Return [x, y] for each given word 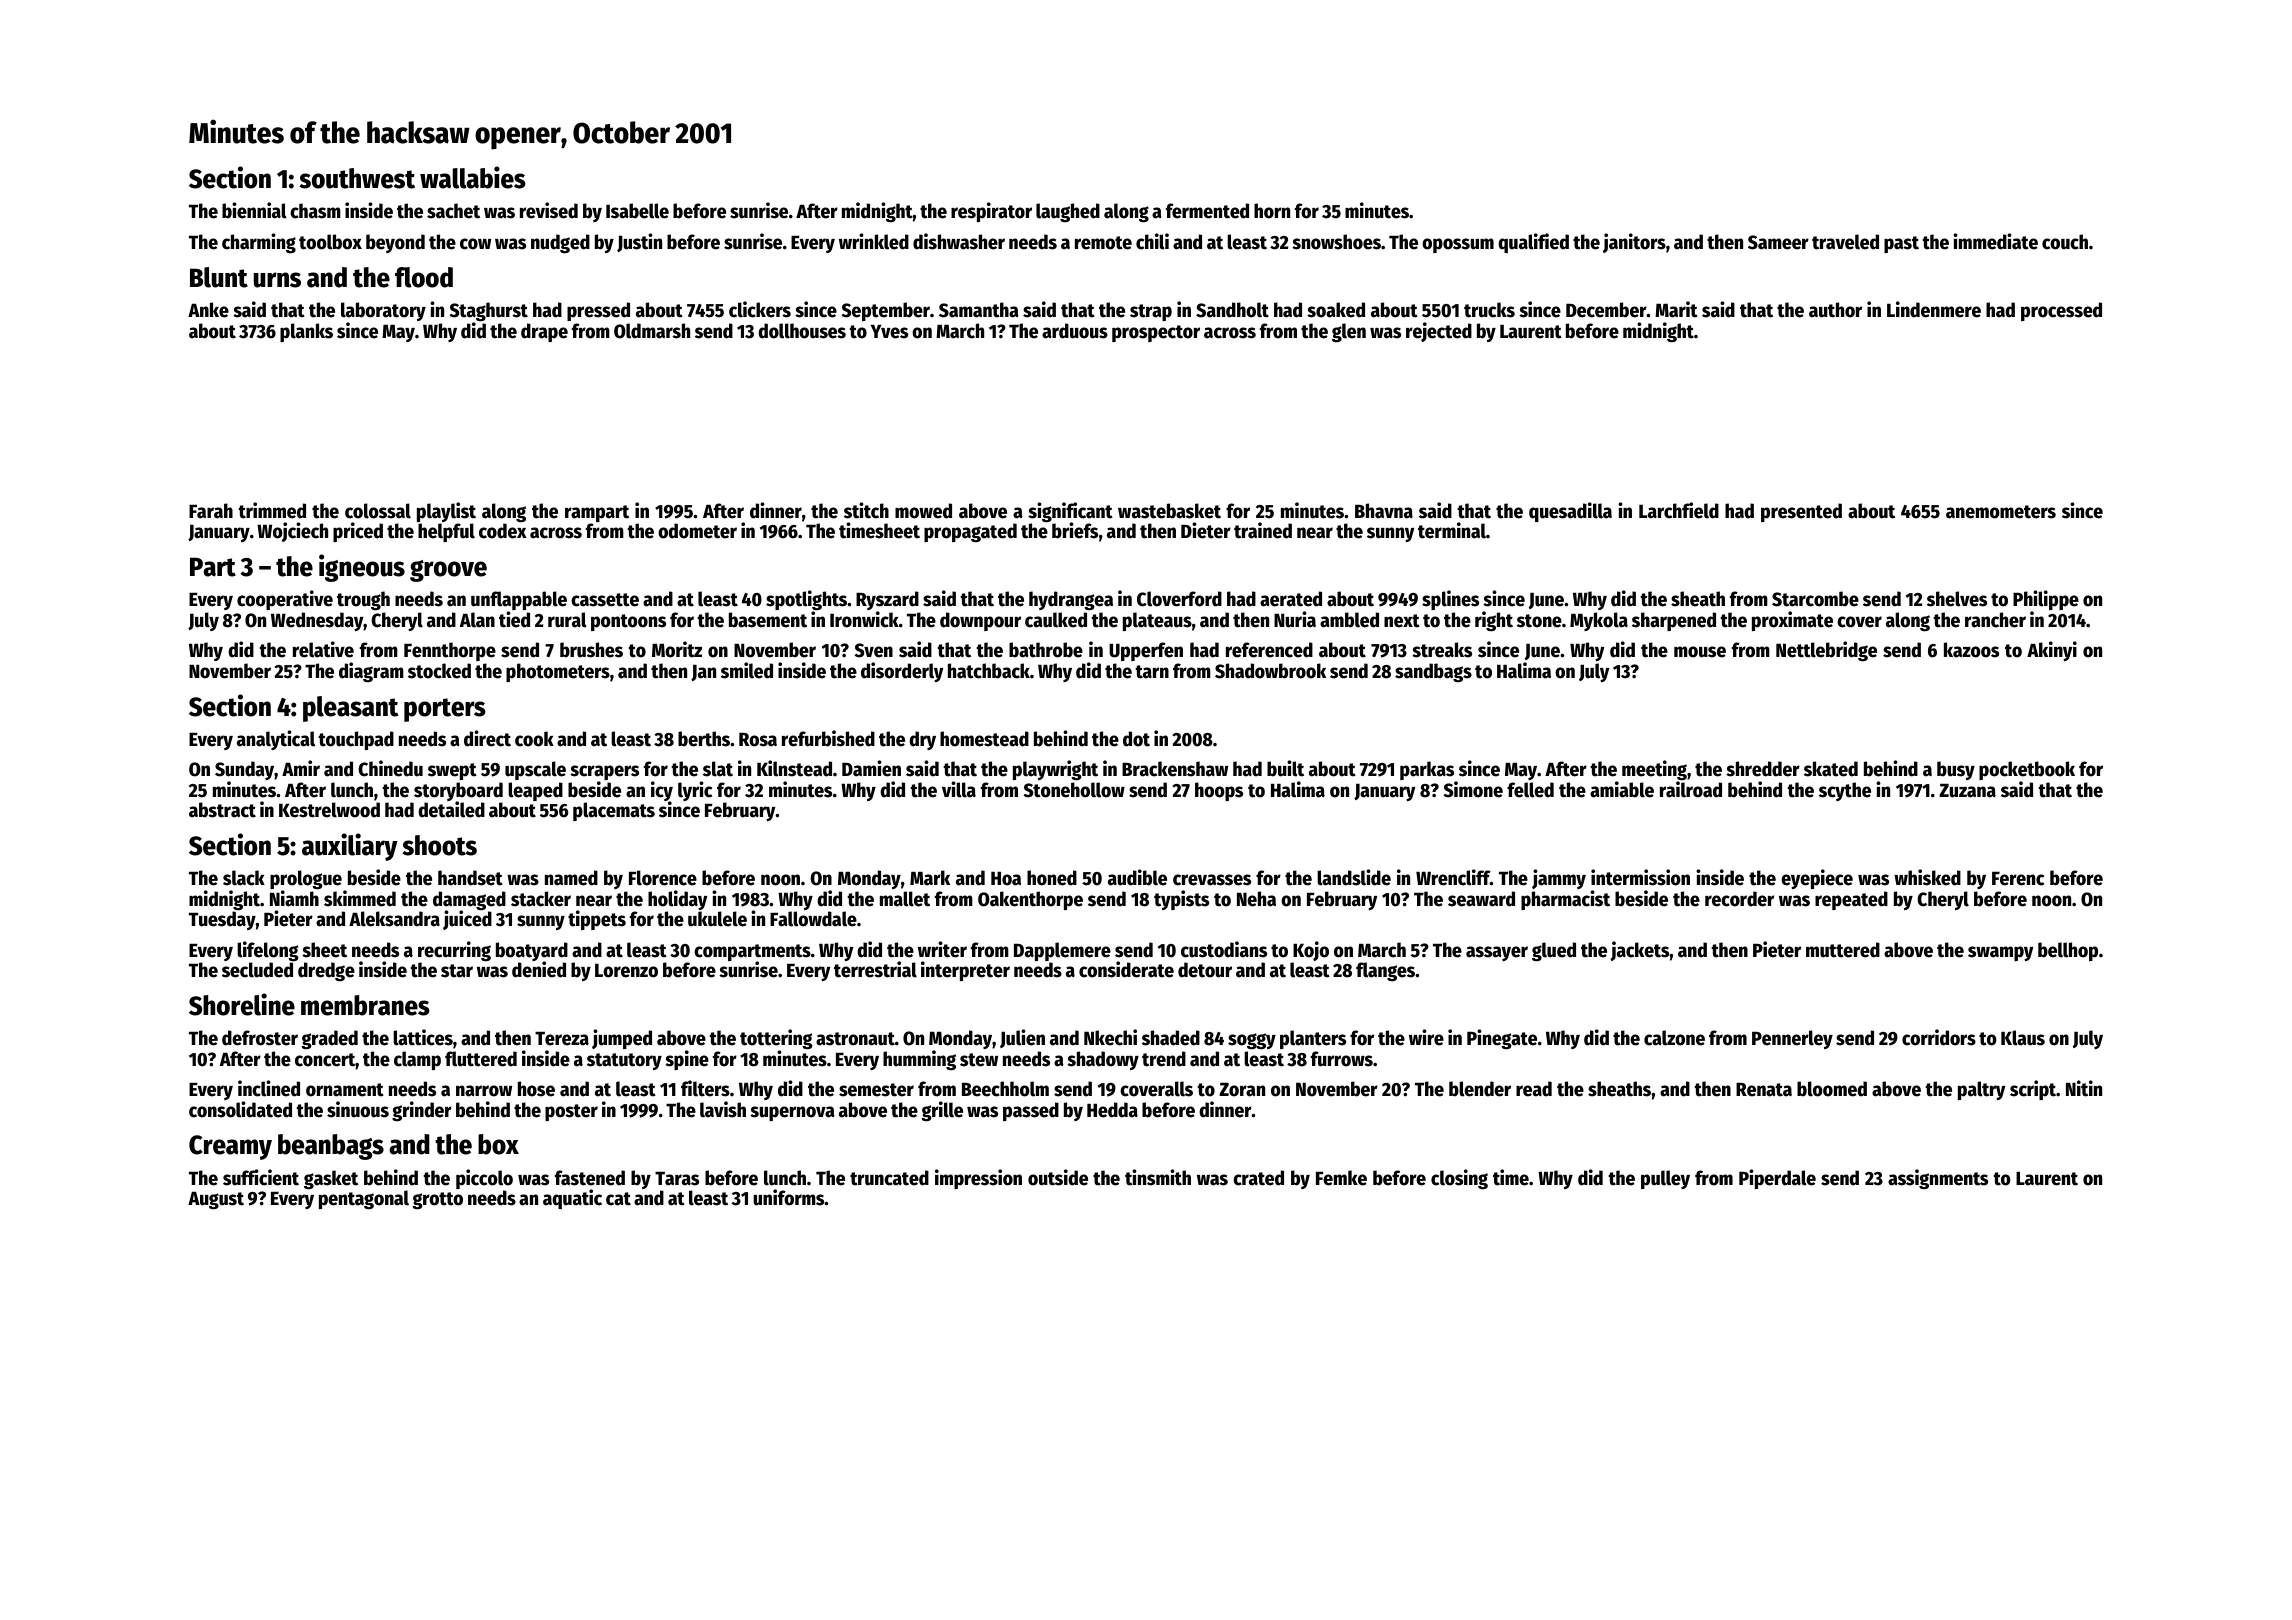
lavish [723, 1109]
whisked [1927, 877]
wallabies [473, 177]
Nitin [2084, 1088]
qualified [1533, 243]
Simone [1473, 789]
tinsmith [1158, 1177]
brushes [591, 650]
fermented [1207, 211]
